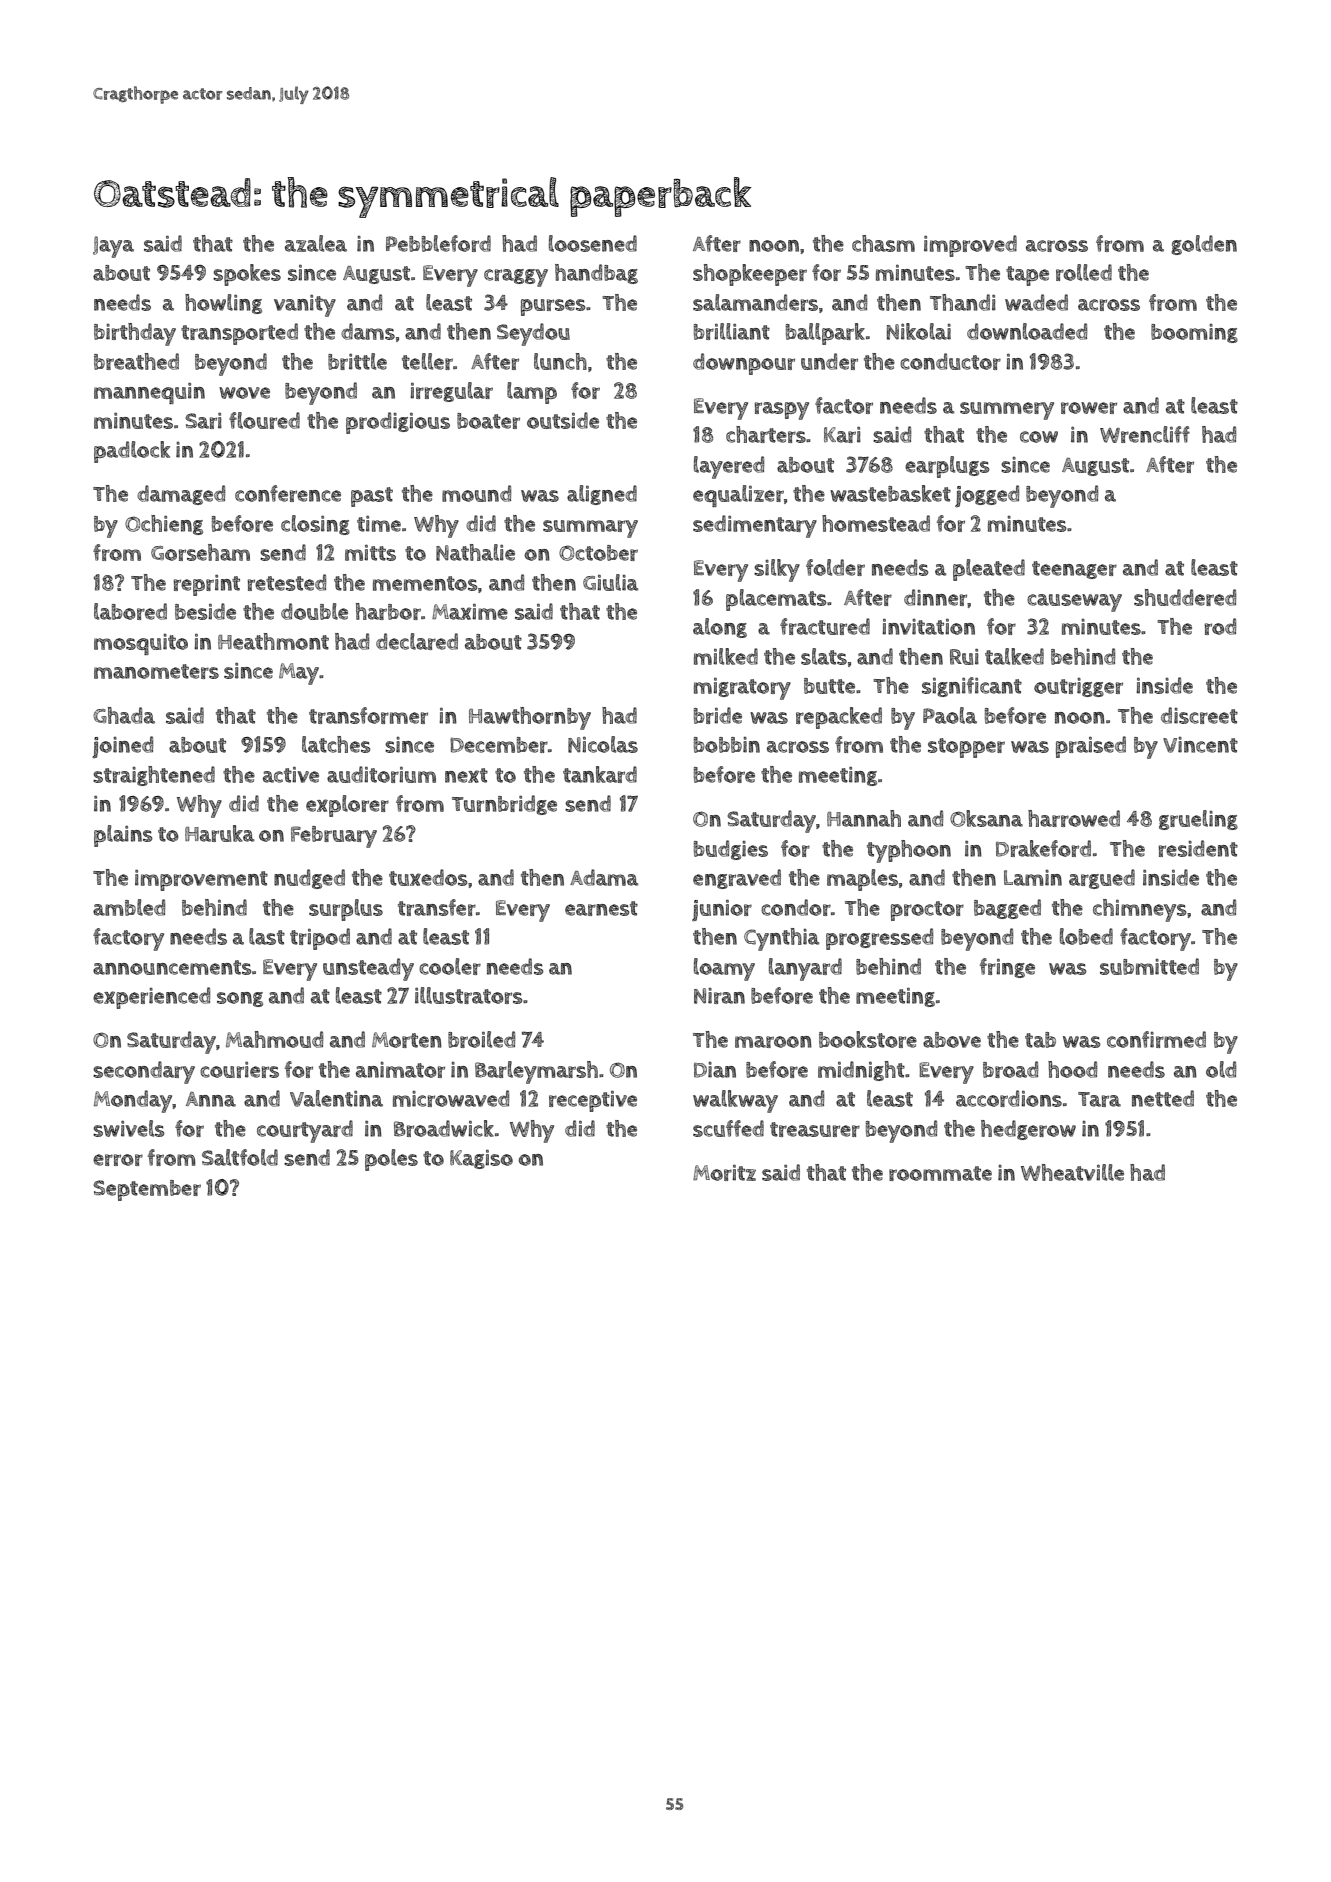 This image has height=1882, width=1331. What do you see at coordinates (1007, 968) in the image?
I see `fringe` at bounding box center [1007, 968].
